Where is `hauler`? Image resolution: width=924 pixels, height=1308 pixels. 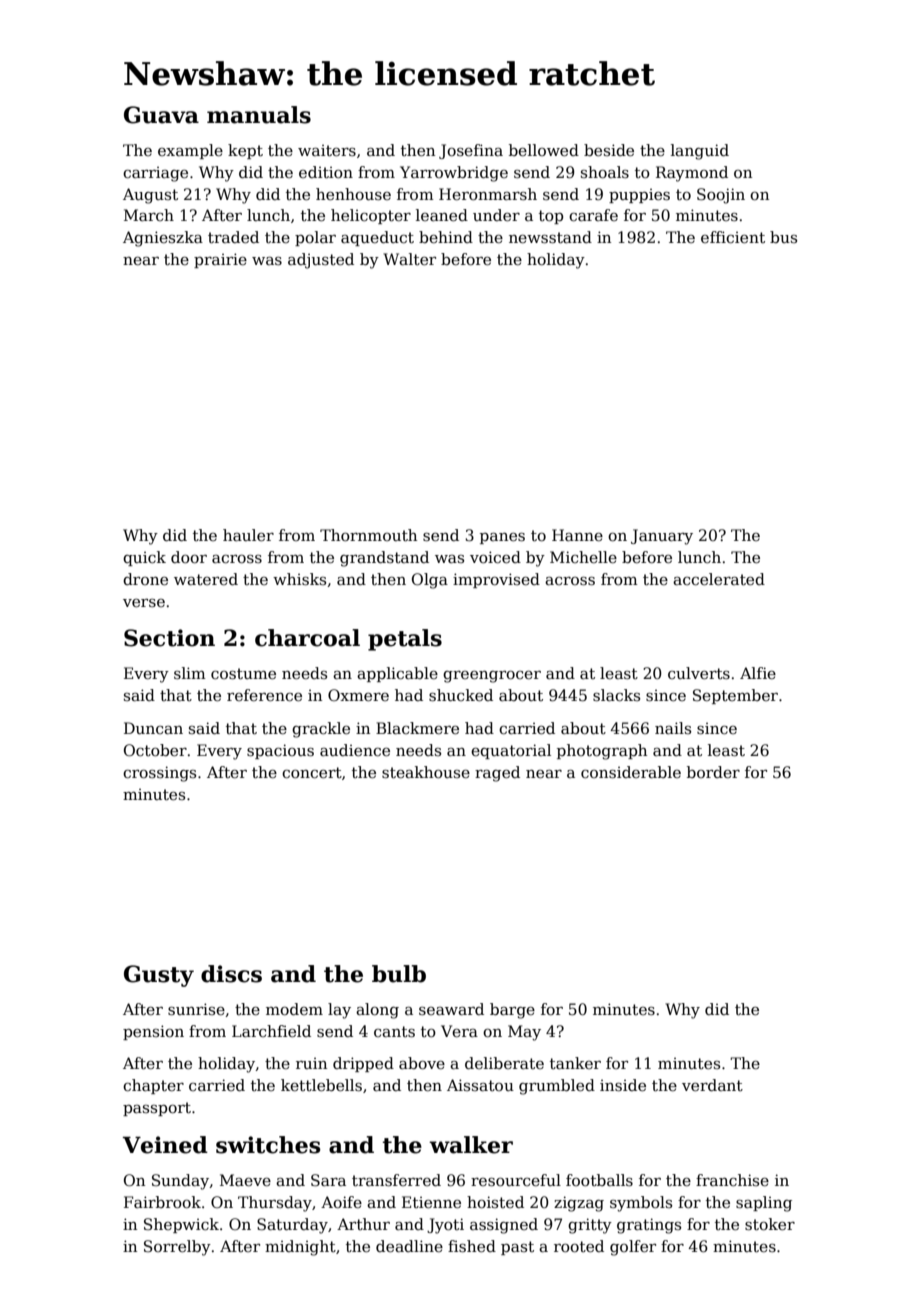
hauler is located at coordinates (248, 535).
